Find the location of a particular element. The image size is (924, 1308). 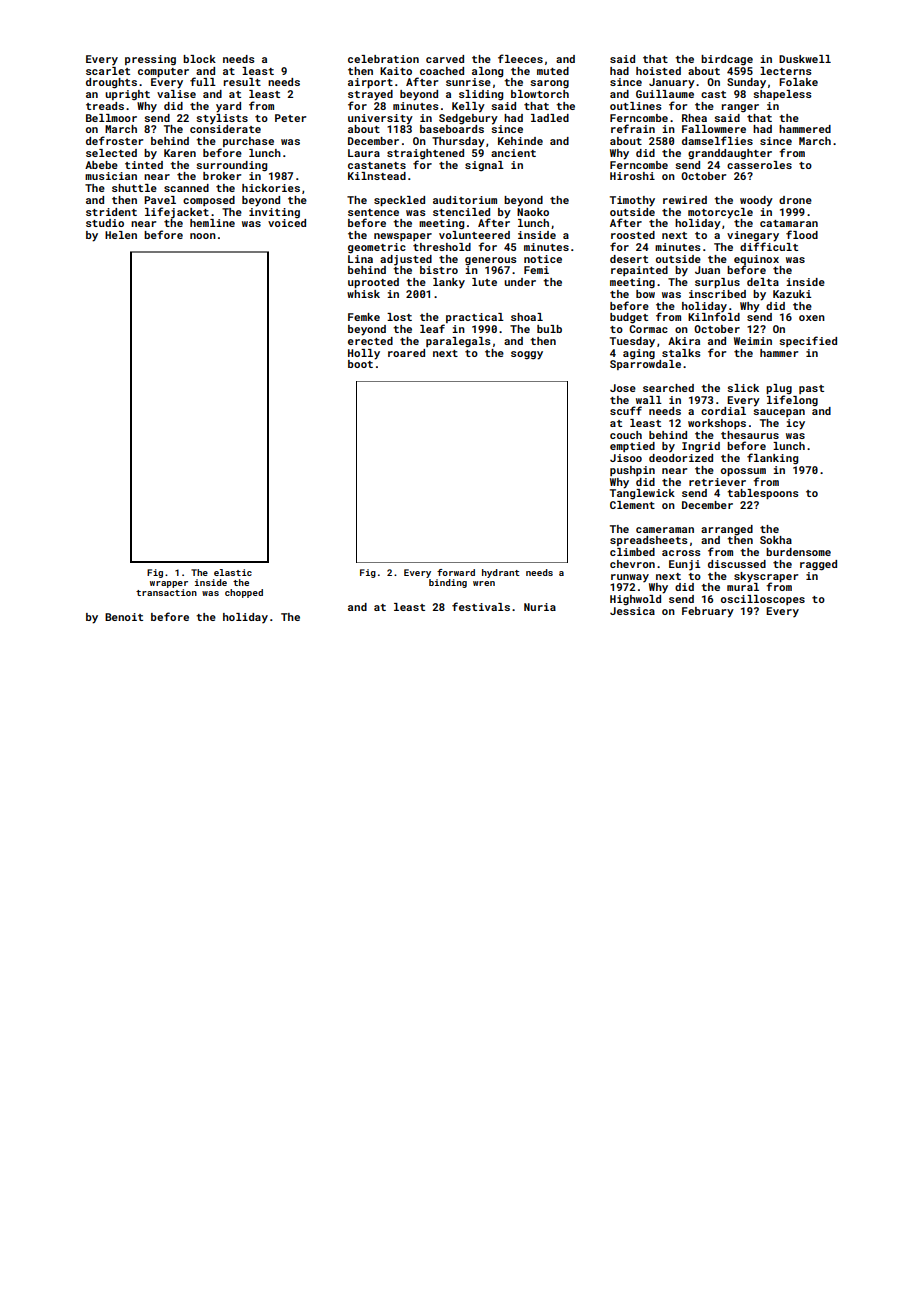

forward is located at coordinates (456, 572).
